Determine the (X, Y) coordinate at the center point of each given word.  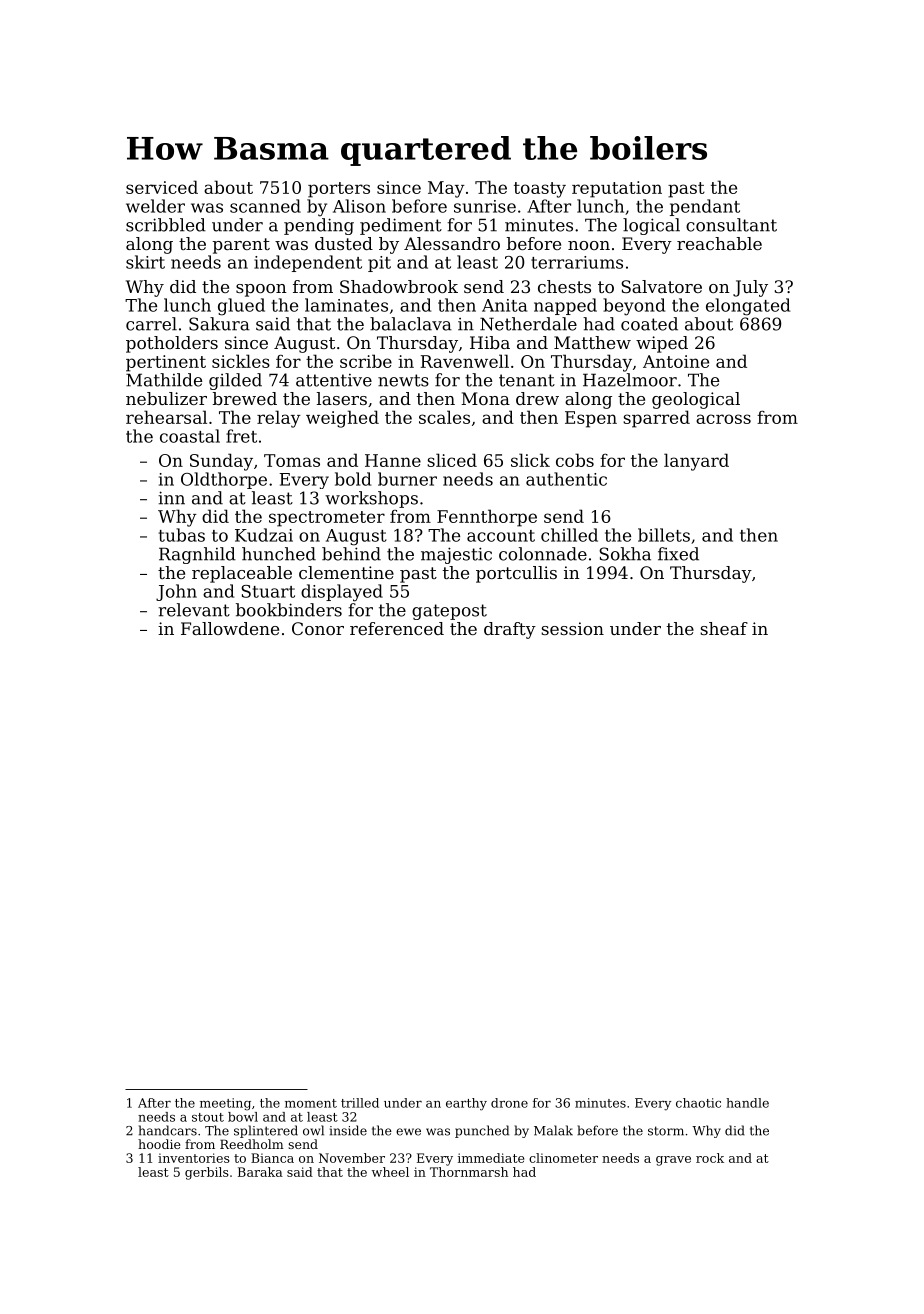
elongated (748, 307)
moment (311, 1103)
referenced (397, 628)
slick (530, 460)
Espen (591, 419)
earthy (466, 1104)
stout (208, 1117)
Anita (504, 305)
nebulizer (166, 398)
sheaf (724, 628)
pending (319, 226)
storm (666, 1131)
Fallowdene (230, 628)
